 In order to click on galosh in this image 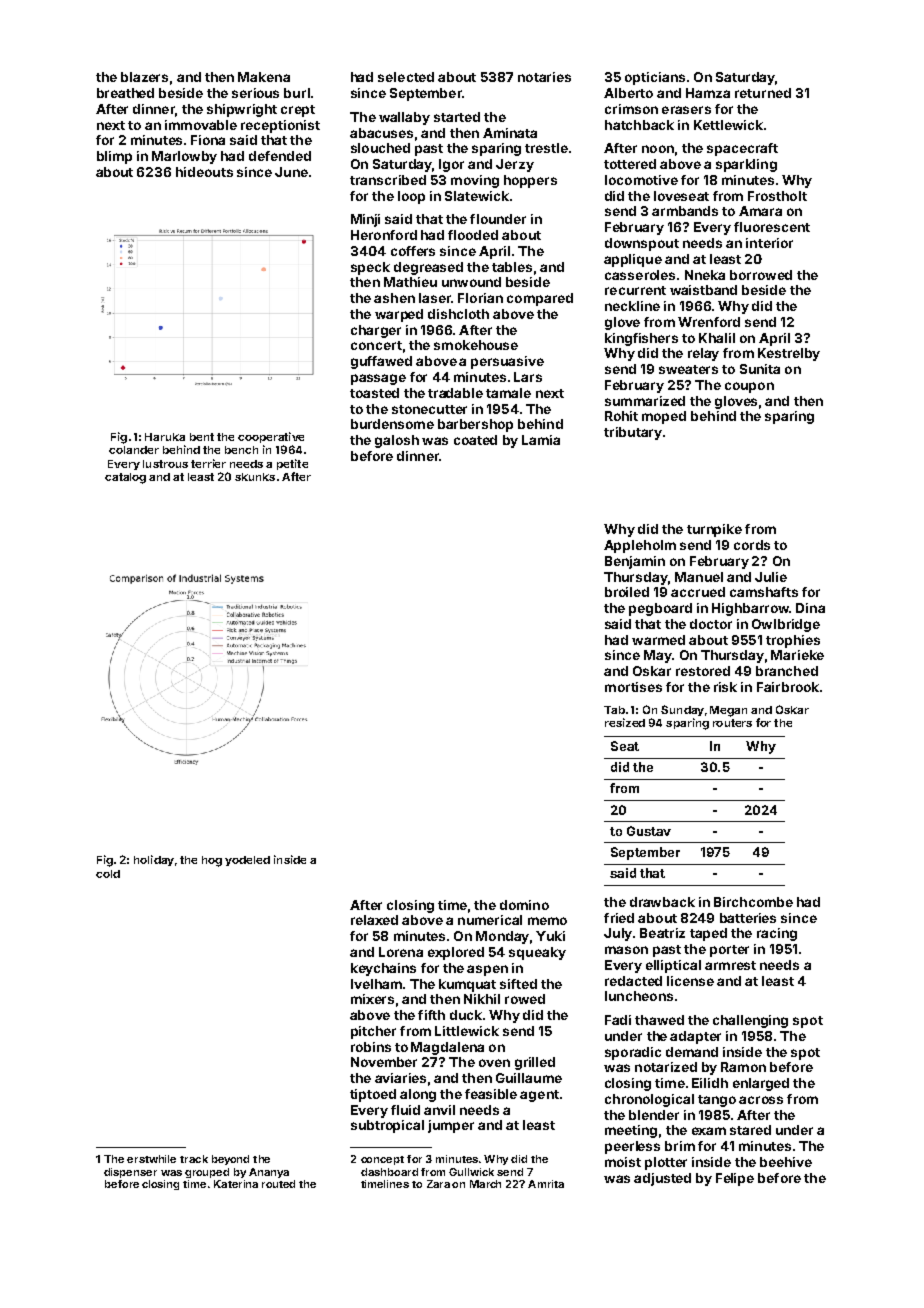, I will do `click(397, 441)`.
